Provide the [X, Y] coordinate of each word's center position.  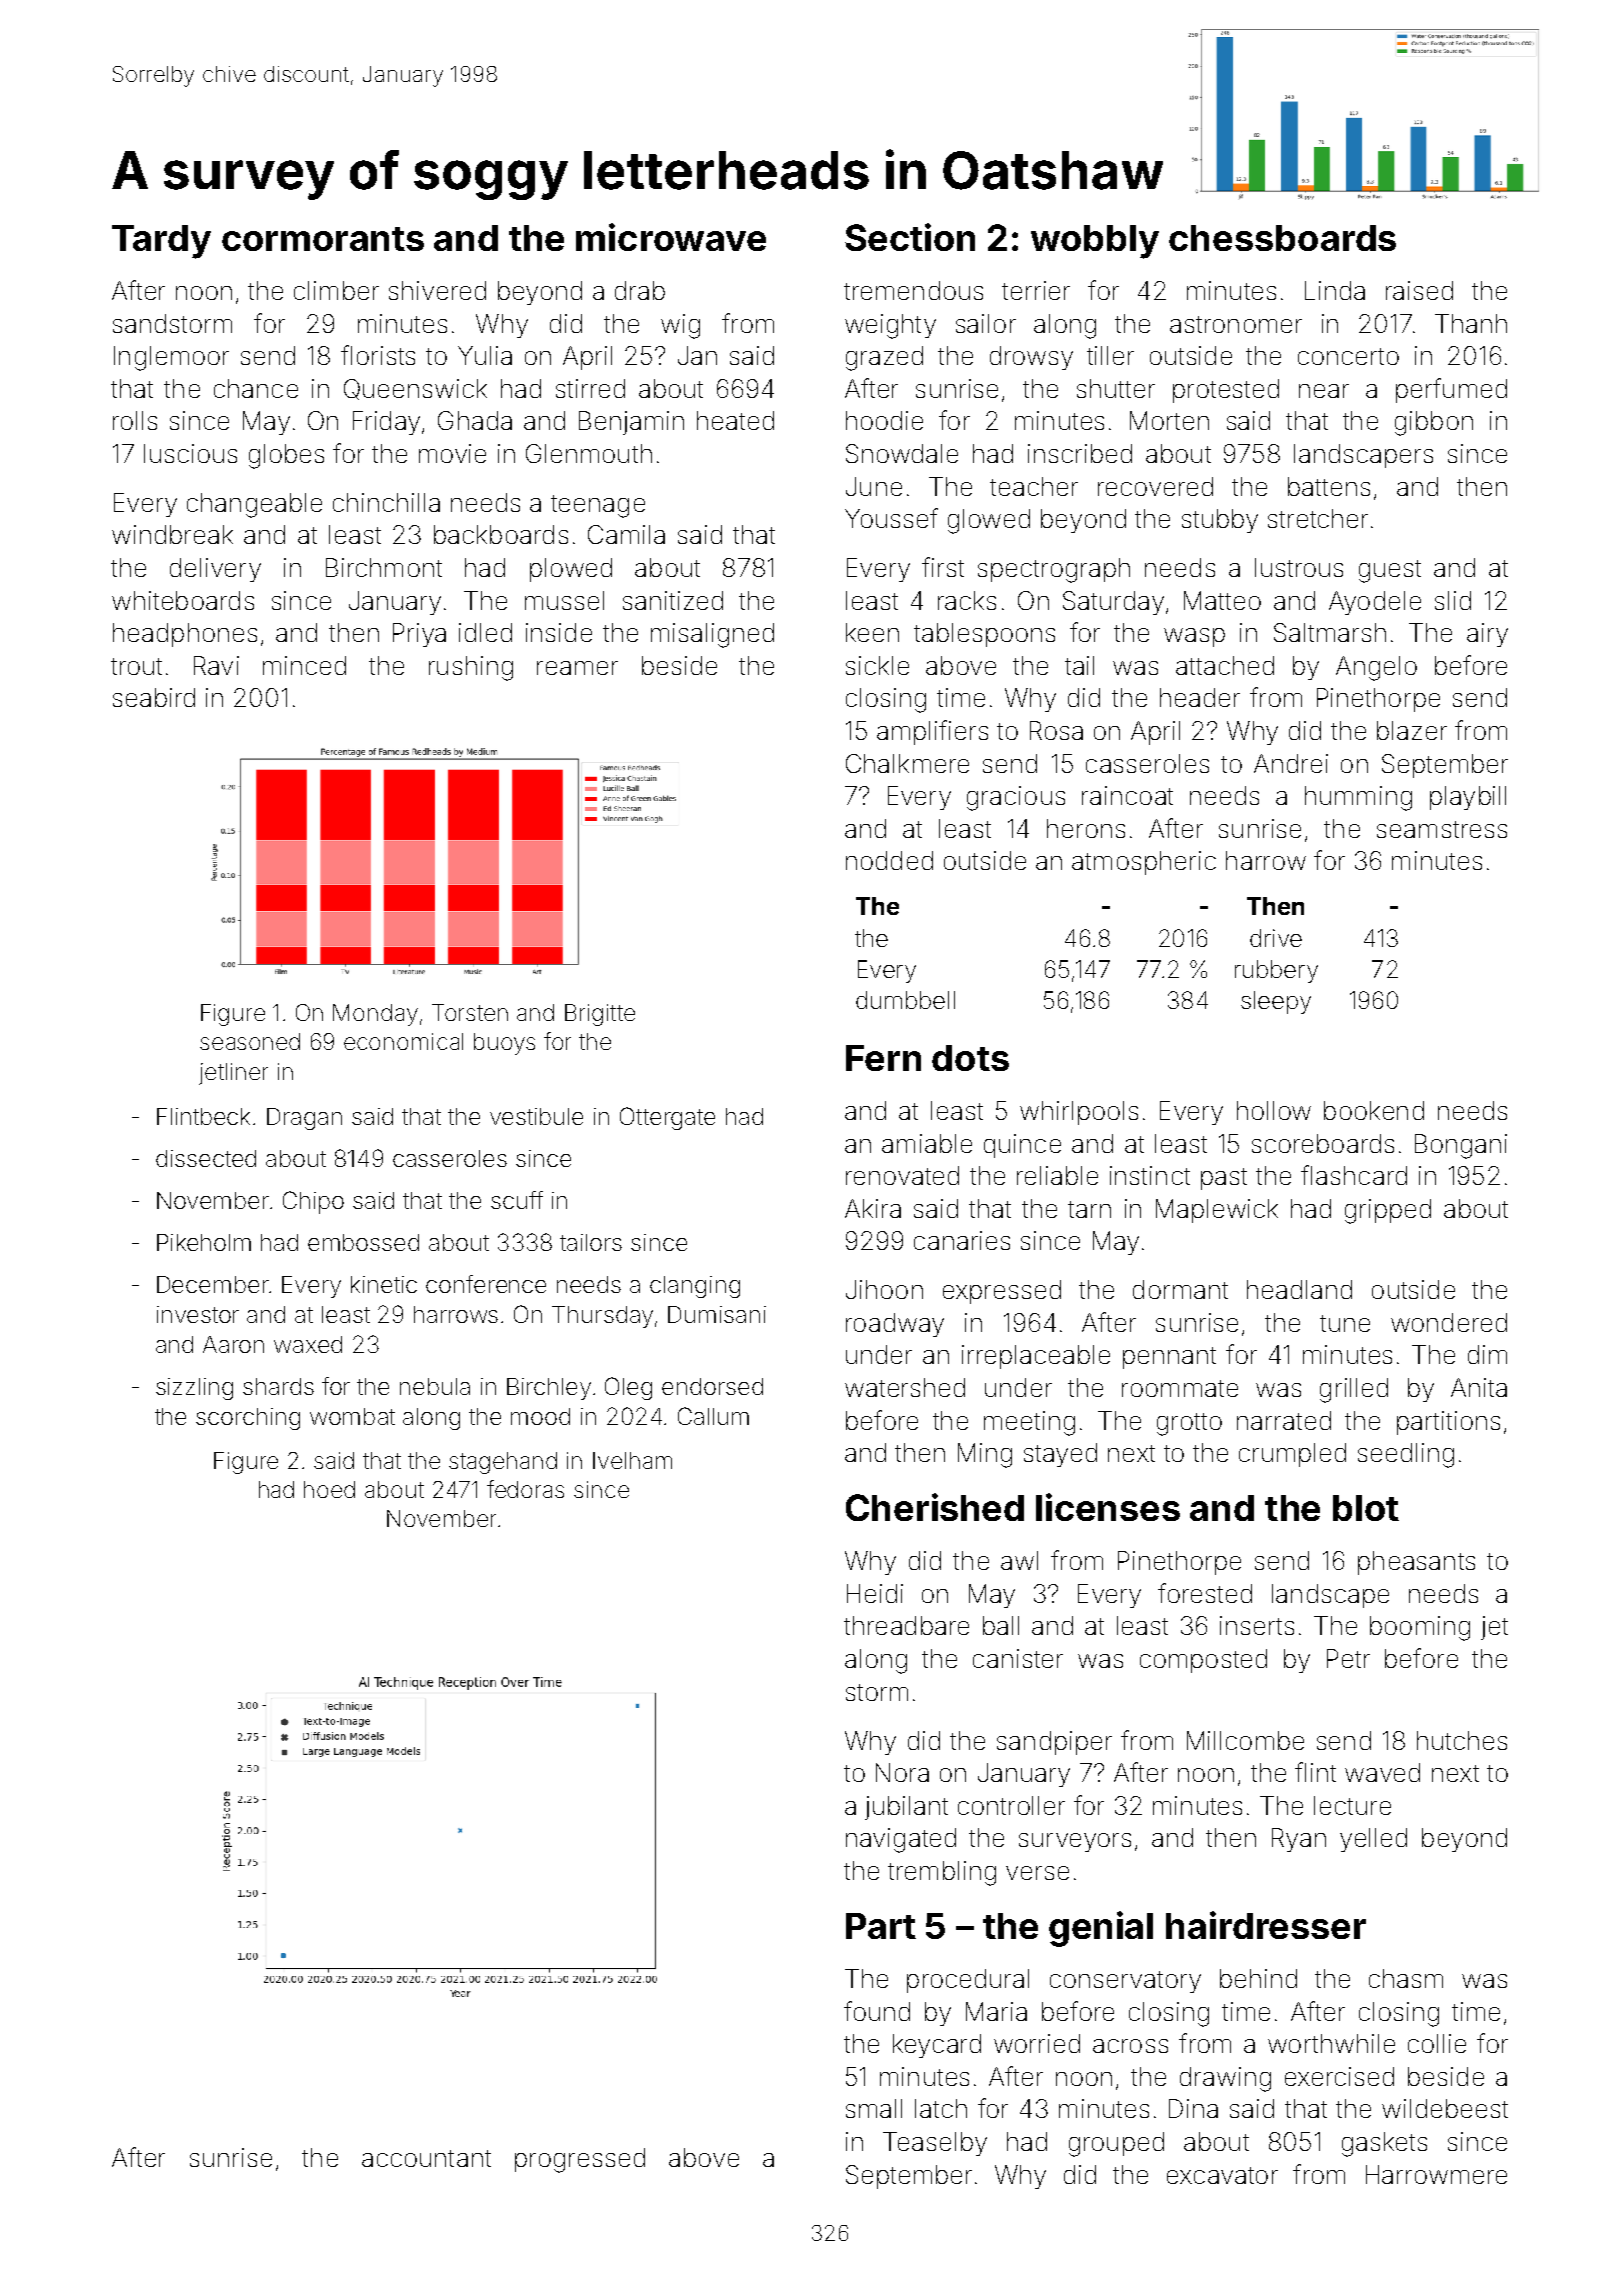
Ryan [1299, 1840]
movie [452, 453]
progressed [580, 2160]
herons [1086, 828]
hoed [329, 1489]
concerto [1348, 356]
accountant [426, 2158]
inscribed [1080, 453]
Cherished [935, 1507]
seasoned [250, 1041]
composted [1203, 1661]
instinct [1150, 1175]
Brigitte [600, 1015]
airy [1487, 635]
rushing [471, 668]
